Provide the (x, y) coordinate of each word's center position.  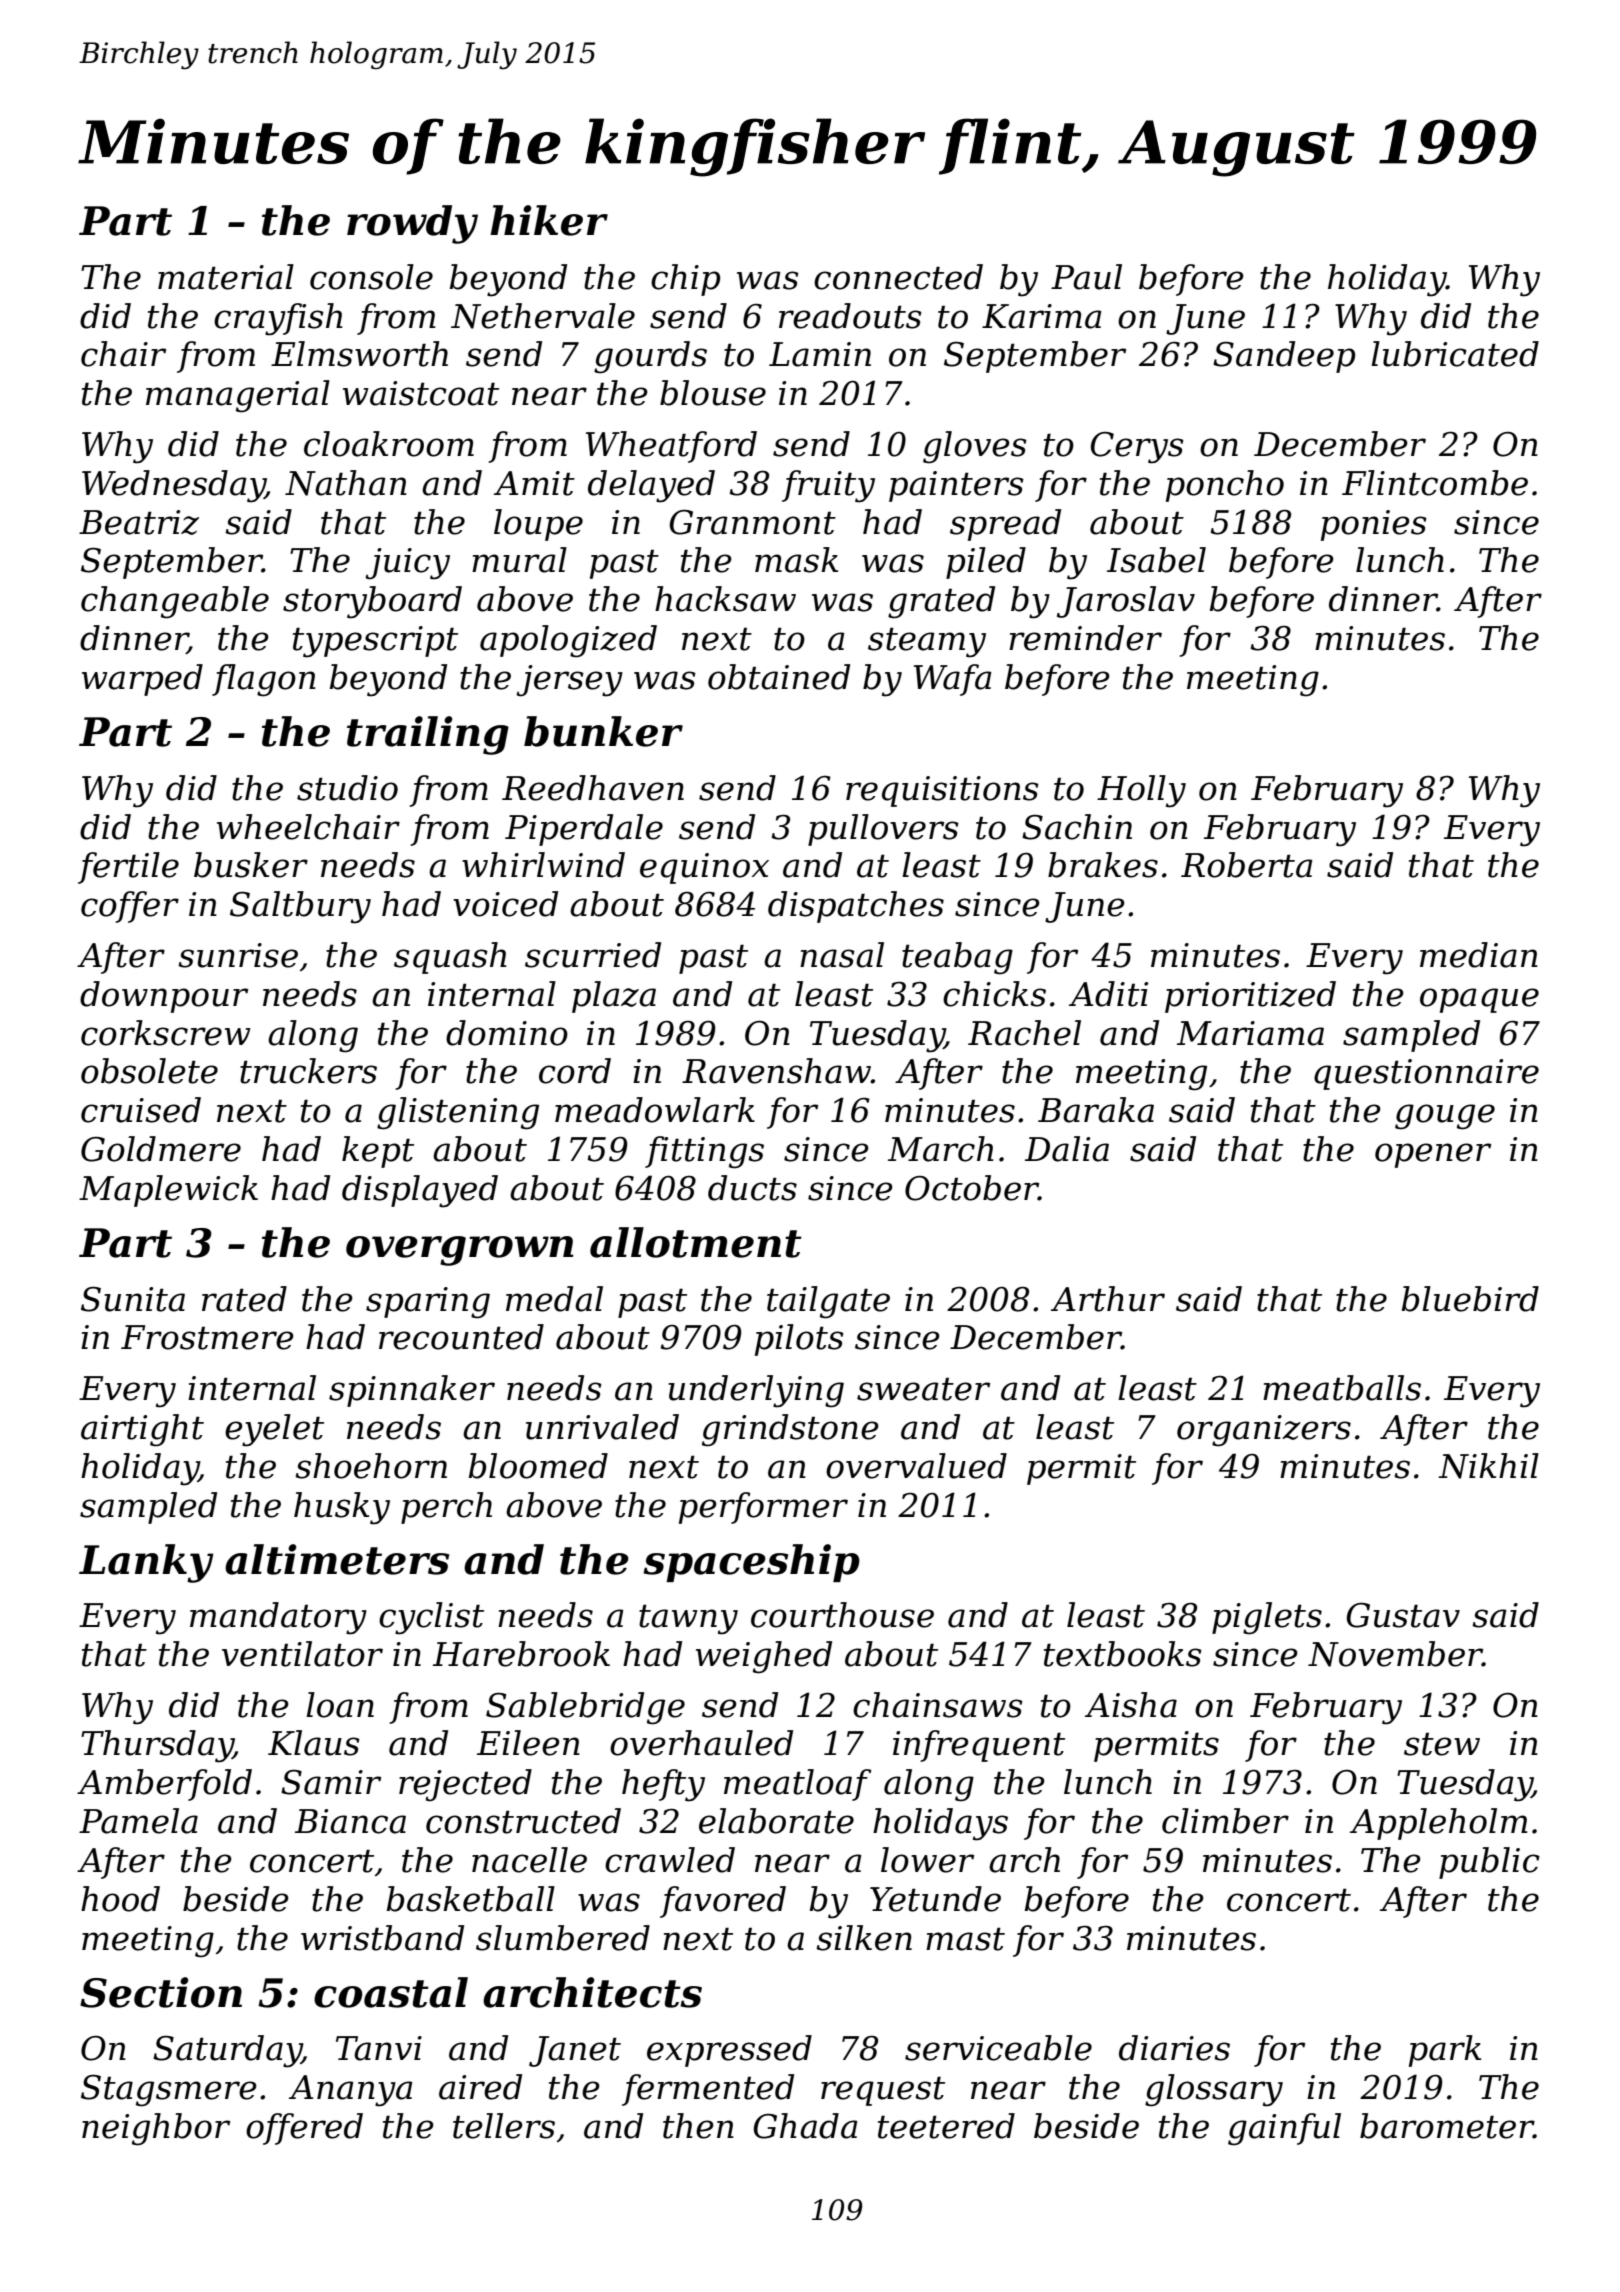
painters (956, 486)
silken (864, 1938)
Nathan (346, 483)
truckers (308, 1071)
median (1479, 955)
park (1445, 2051)
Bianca (350, 1821)
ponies (1374, 525)
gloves (975, 447)
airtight (142, 1430)
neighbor (156, 2129)
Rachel (1024, 1033)
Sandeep (1284, 357)
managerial (238, 396)
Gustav (1403, 1615)
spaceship (751, 1563)
